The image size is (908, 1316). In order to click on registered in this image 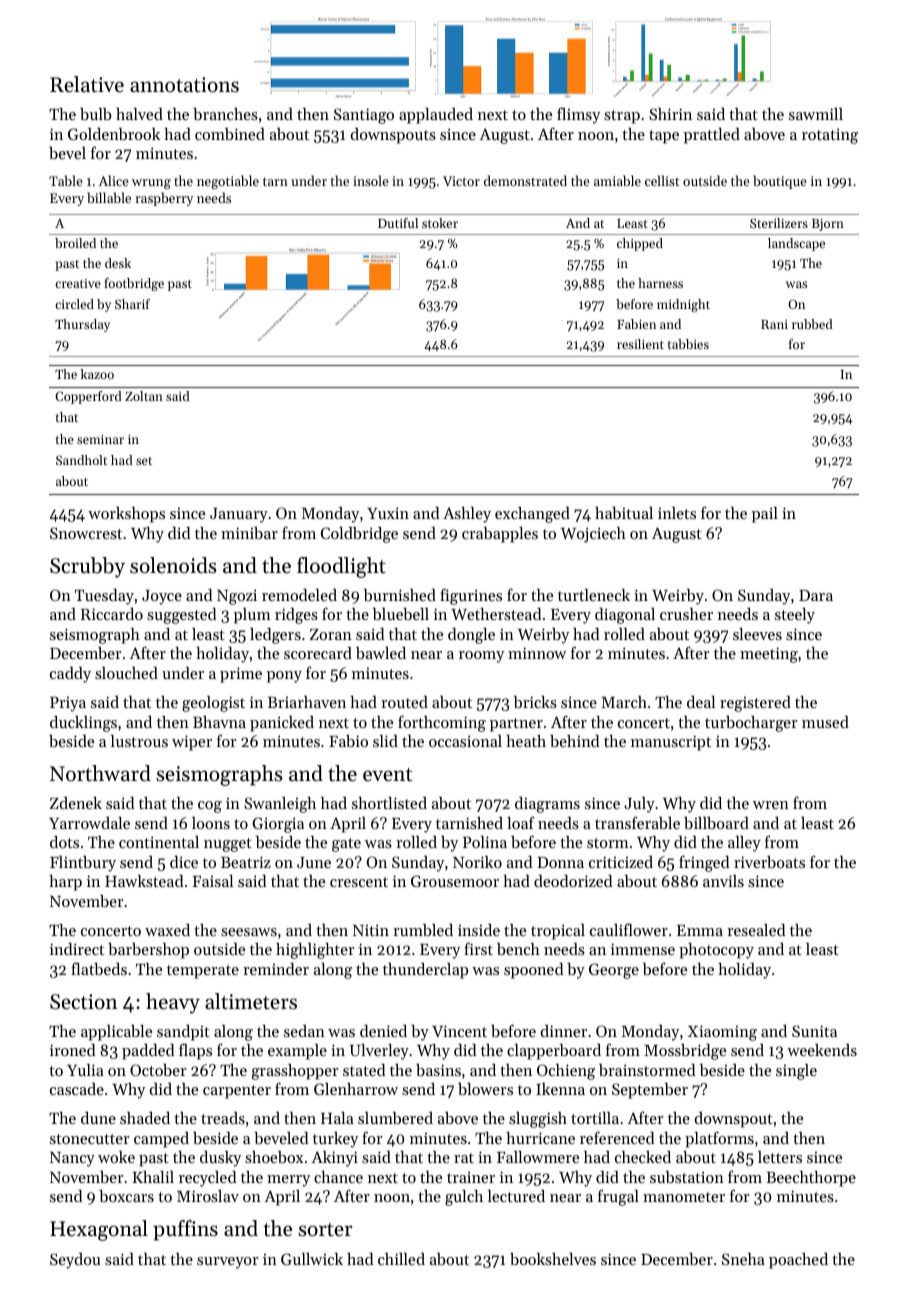, I will do `click(755, 704)`.
